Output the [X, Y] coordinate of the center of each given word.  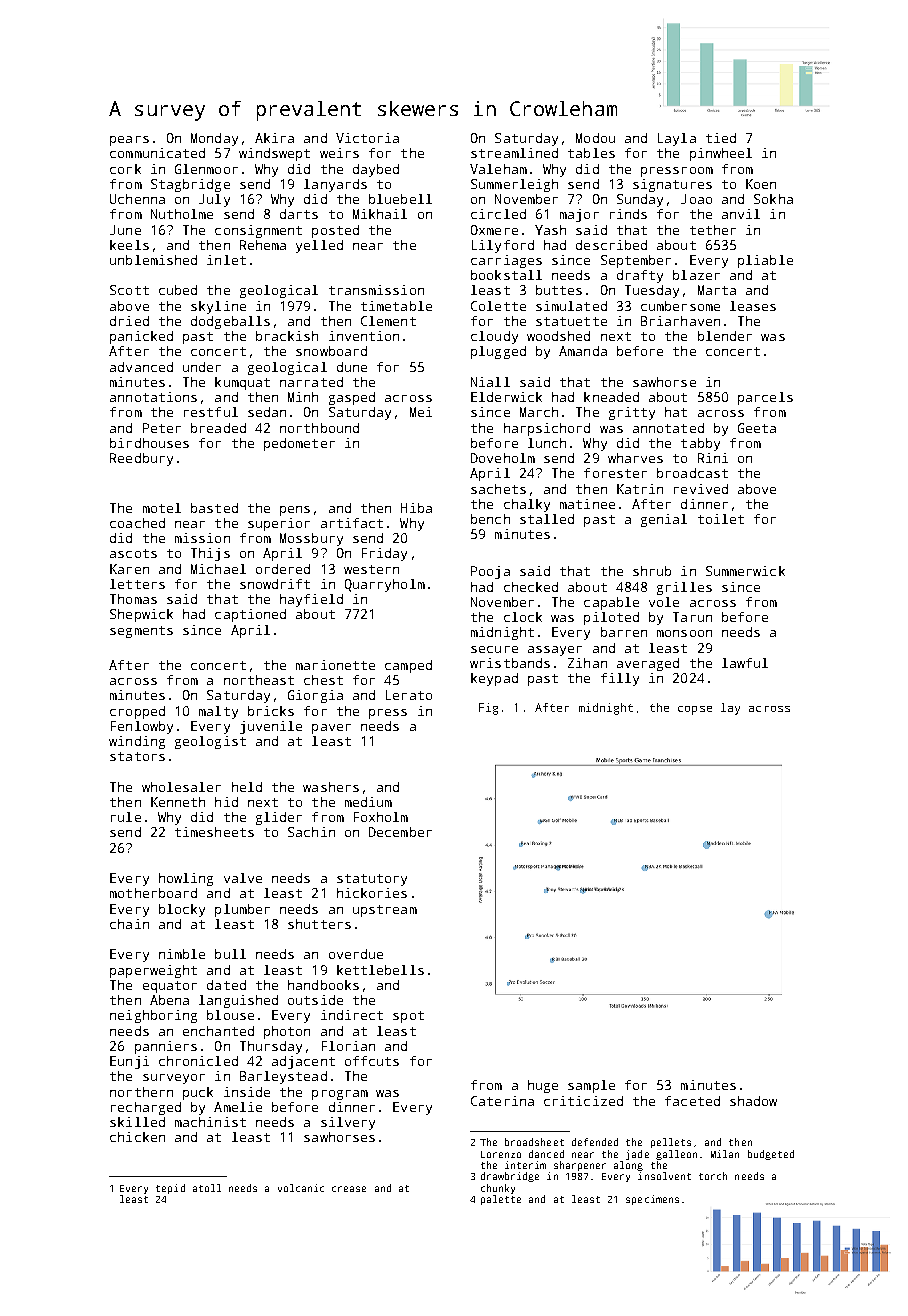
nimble [182, 954]
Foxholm [381, 817]
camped [408, 666]
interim [525, 1165]
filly [620, 679]
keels [129, 245]
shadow [753, 1101]
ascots [133, 553]
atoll [207, 1188]
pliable [765, 261]
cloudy [494, 337]
